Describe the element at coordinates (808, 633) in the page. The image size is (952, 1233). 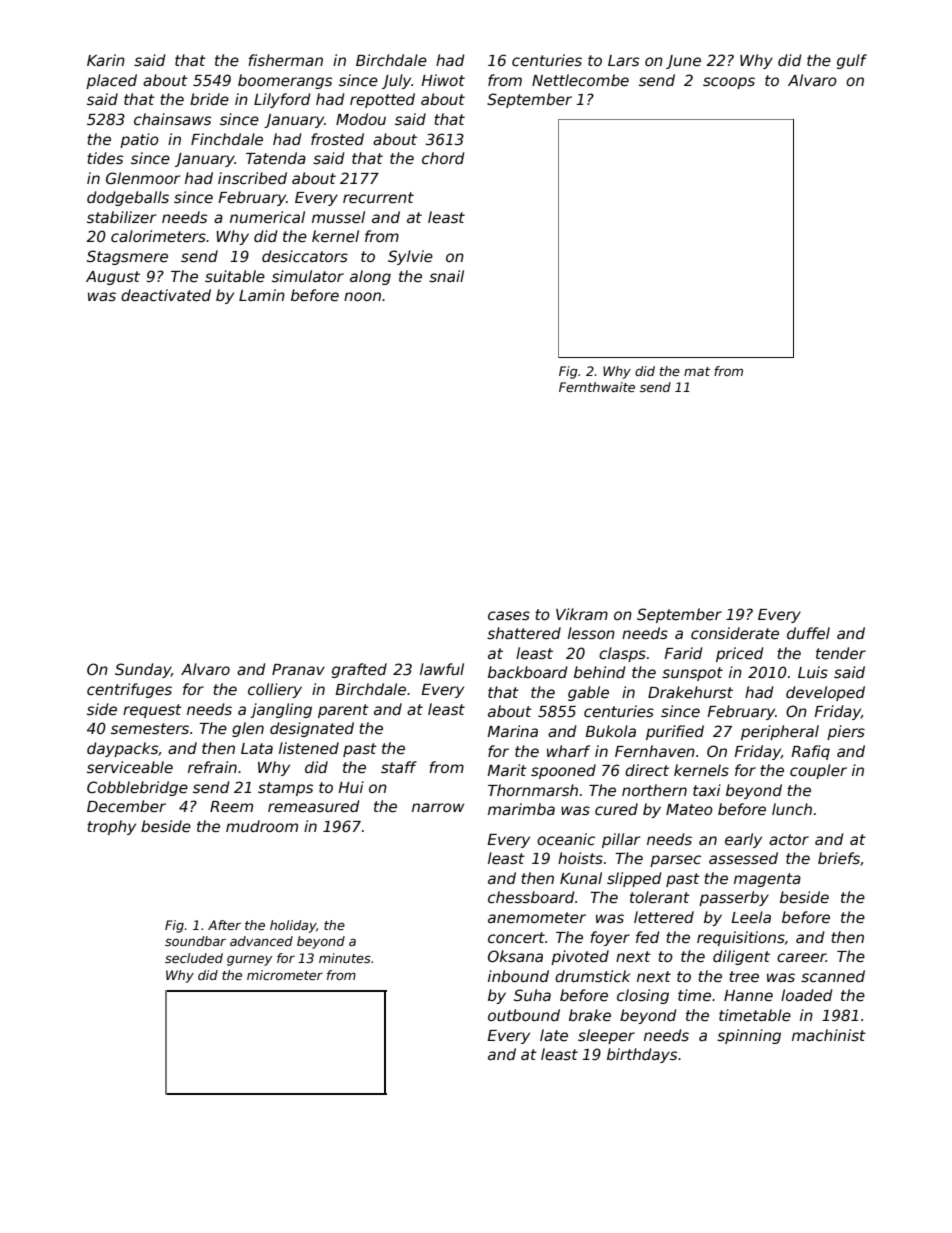
I see `duffel` at that location.
